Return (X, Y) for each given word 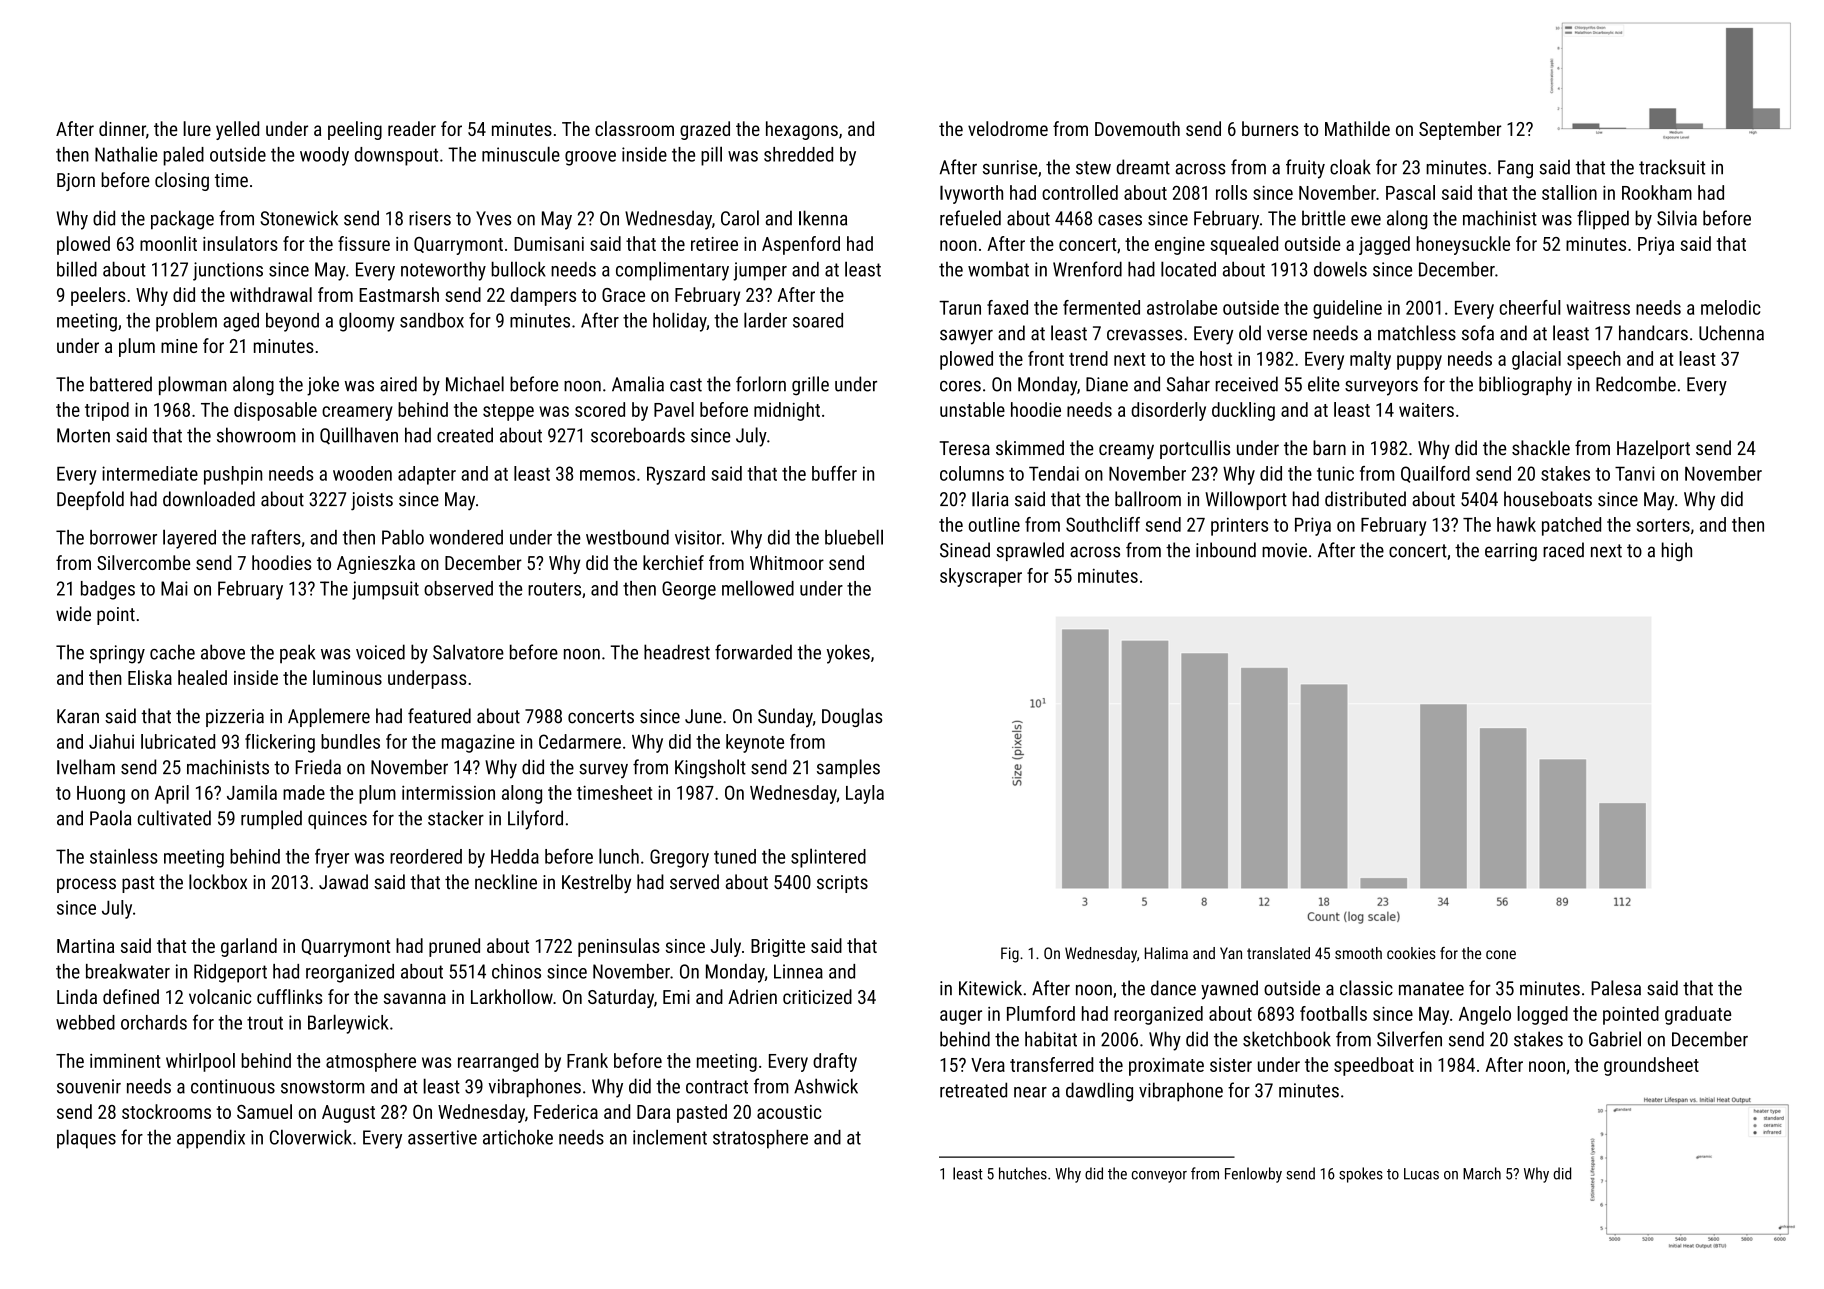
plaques (86, 1139)
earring (1511, 552)
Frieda (318, 767)
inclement (670, 1137)
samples (848, 768)
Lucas (1421, 1174)
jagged (1384, 245)
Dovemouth (1137, 128)
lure (197, 128)
